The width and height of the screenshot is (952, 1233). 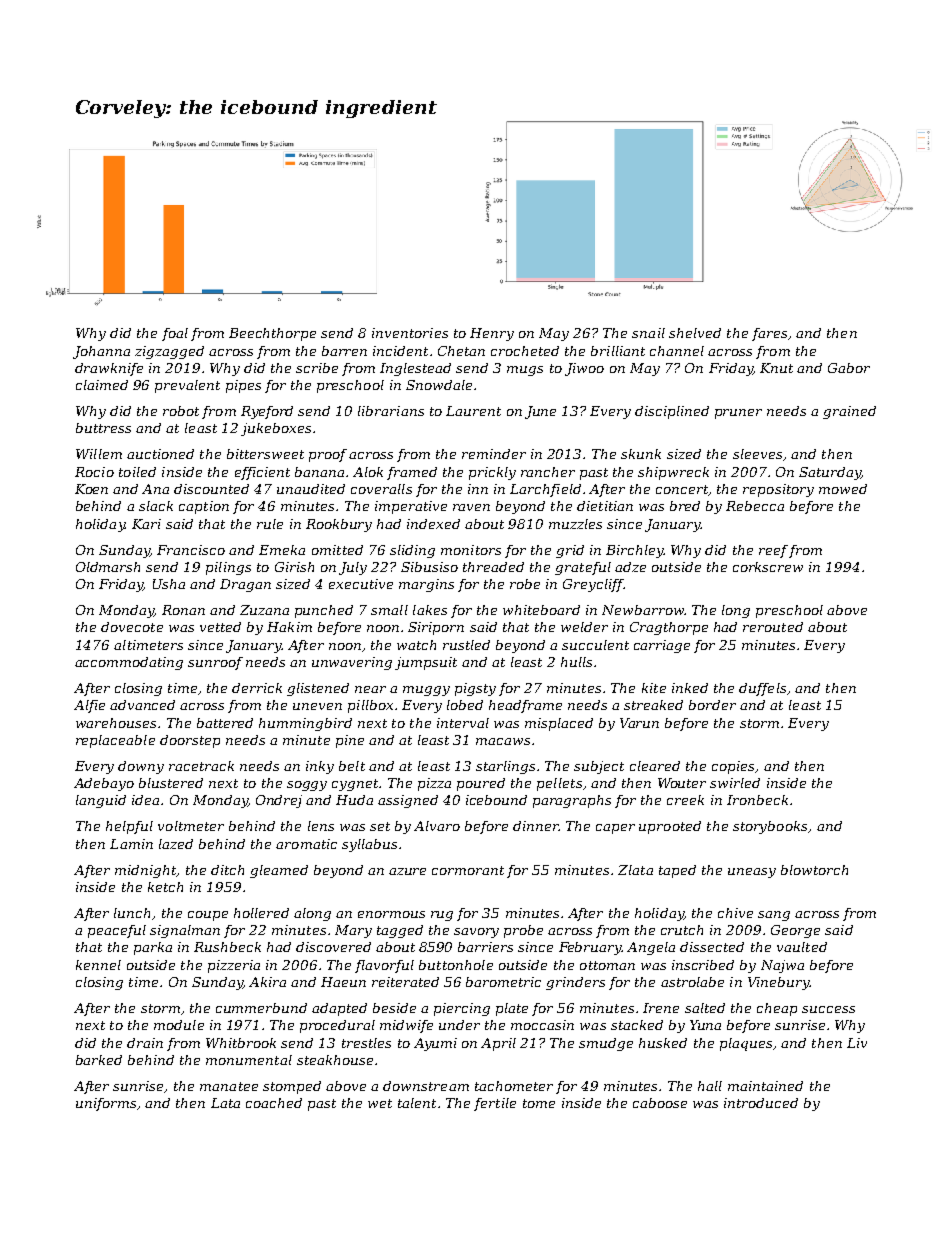 I want to click on introduced, so click(x=761, y=1103).
